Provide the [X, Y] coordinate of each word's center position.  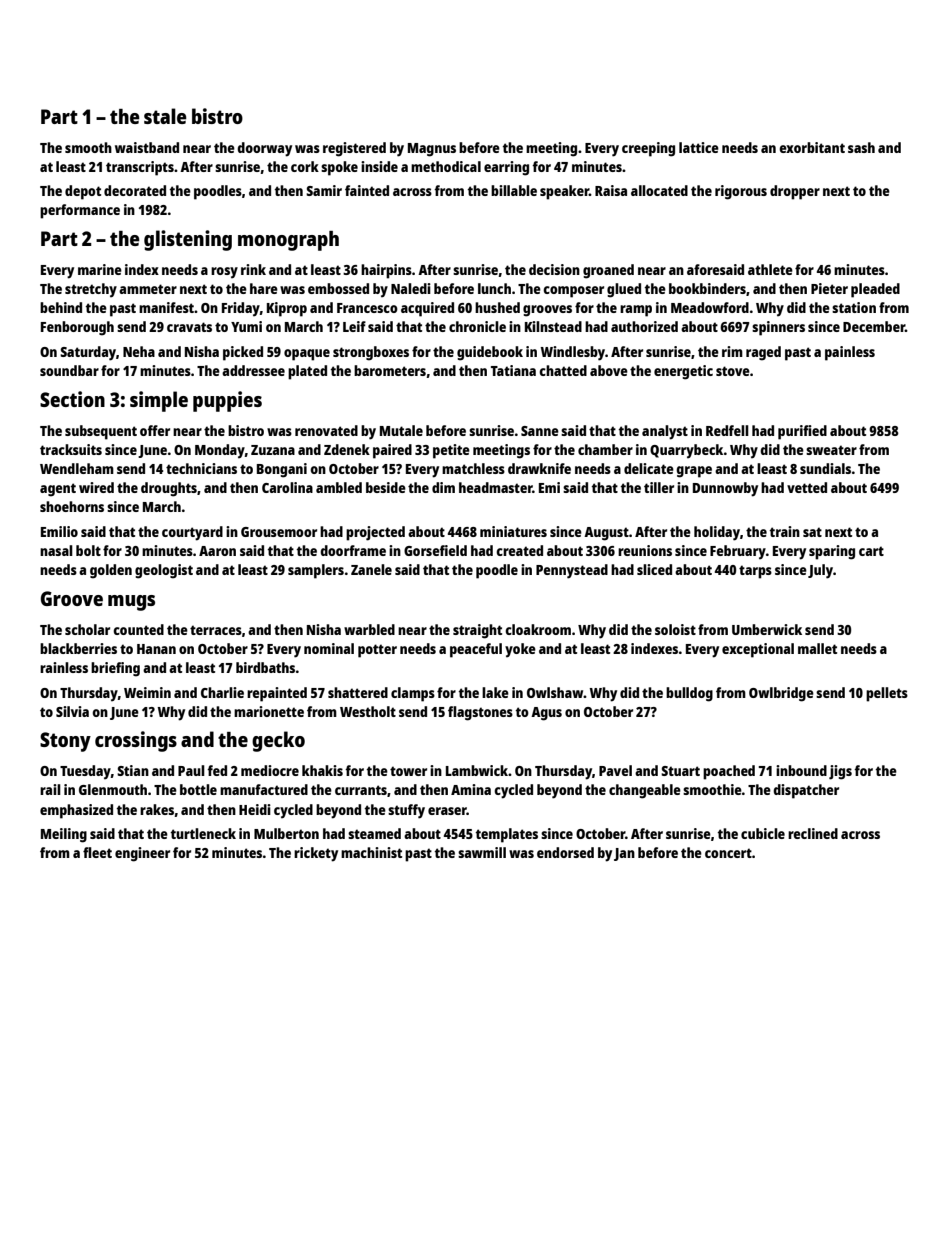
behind [61, 307]
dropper [795, 192]
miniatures [513, 531]
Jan [624, 854]
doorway [264, 149]
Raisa [611, 190]
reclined [813, 833]
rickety [316, 854]
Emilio [59, 531]
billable [514, 190]
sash [861, 147]
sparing [832, 552]
